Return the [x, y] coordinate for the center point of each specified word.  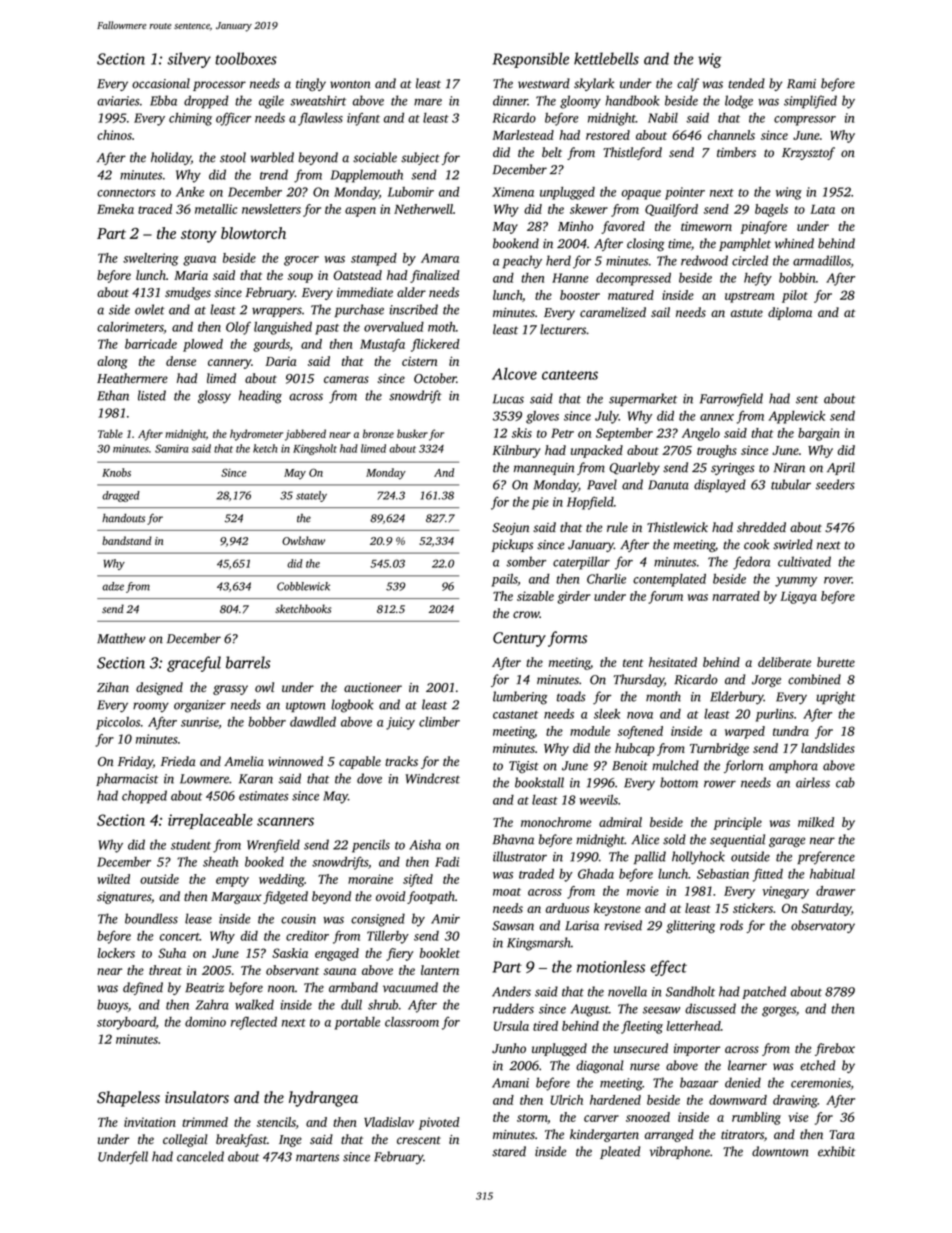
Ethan [113, 395]
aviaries [118, 101]
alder [411, 292]
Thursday [639, 680]
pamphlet [745, 244]
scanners [285, 821]
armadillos [822, 261]
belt [552, 152]
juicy [400, 723]
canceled [200, 1156]
